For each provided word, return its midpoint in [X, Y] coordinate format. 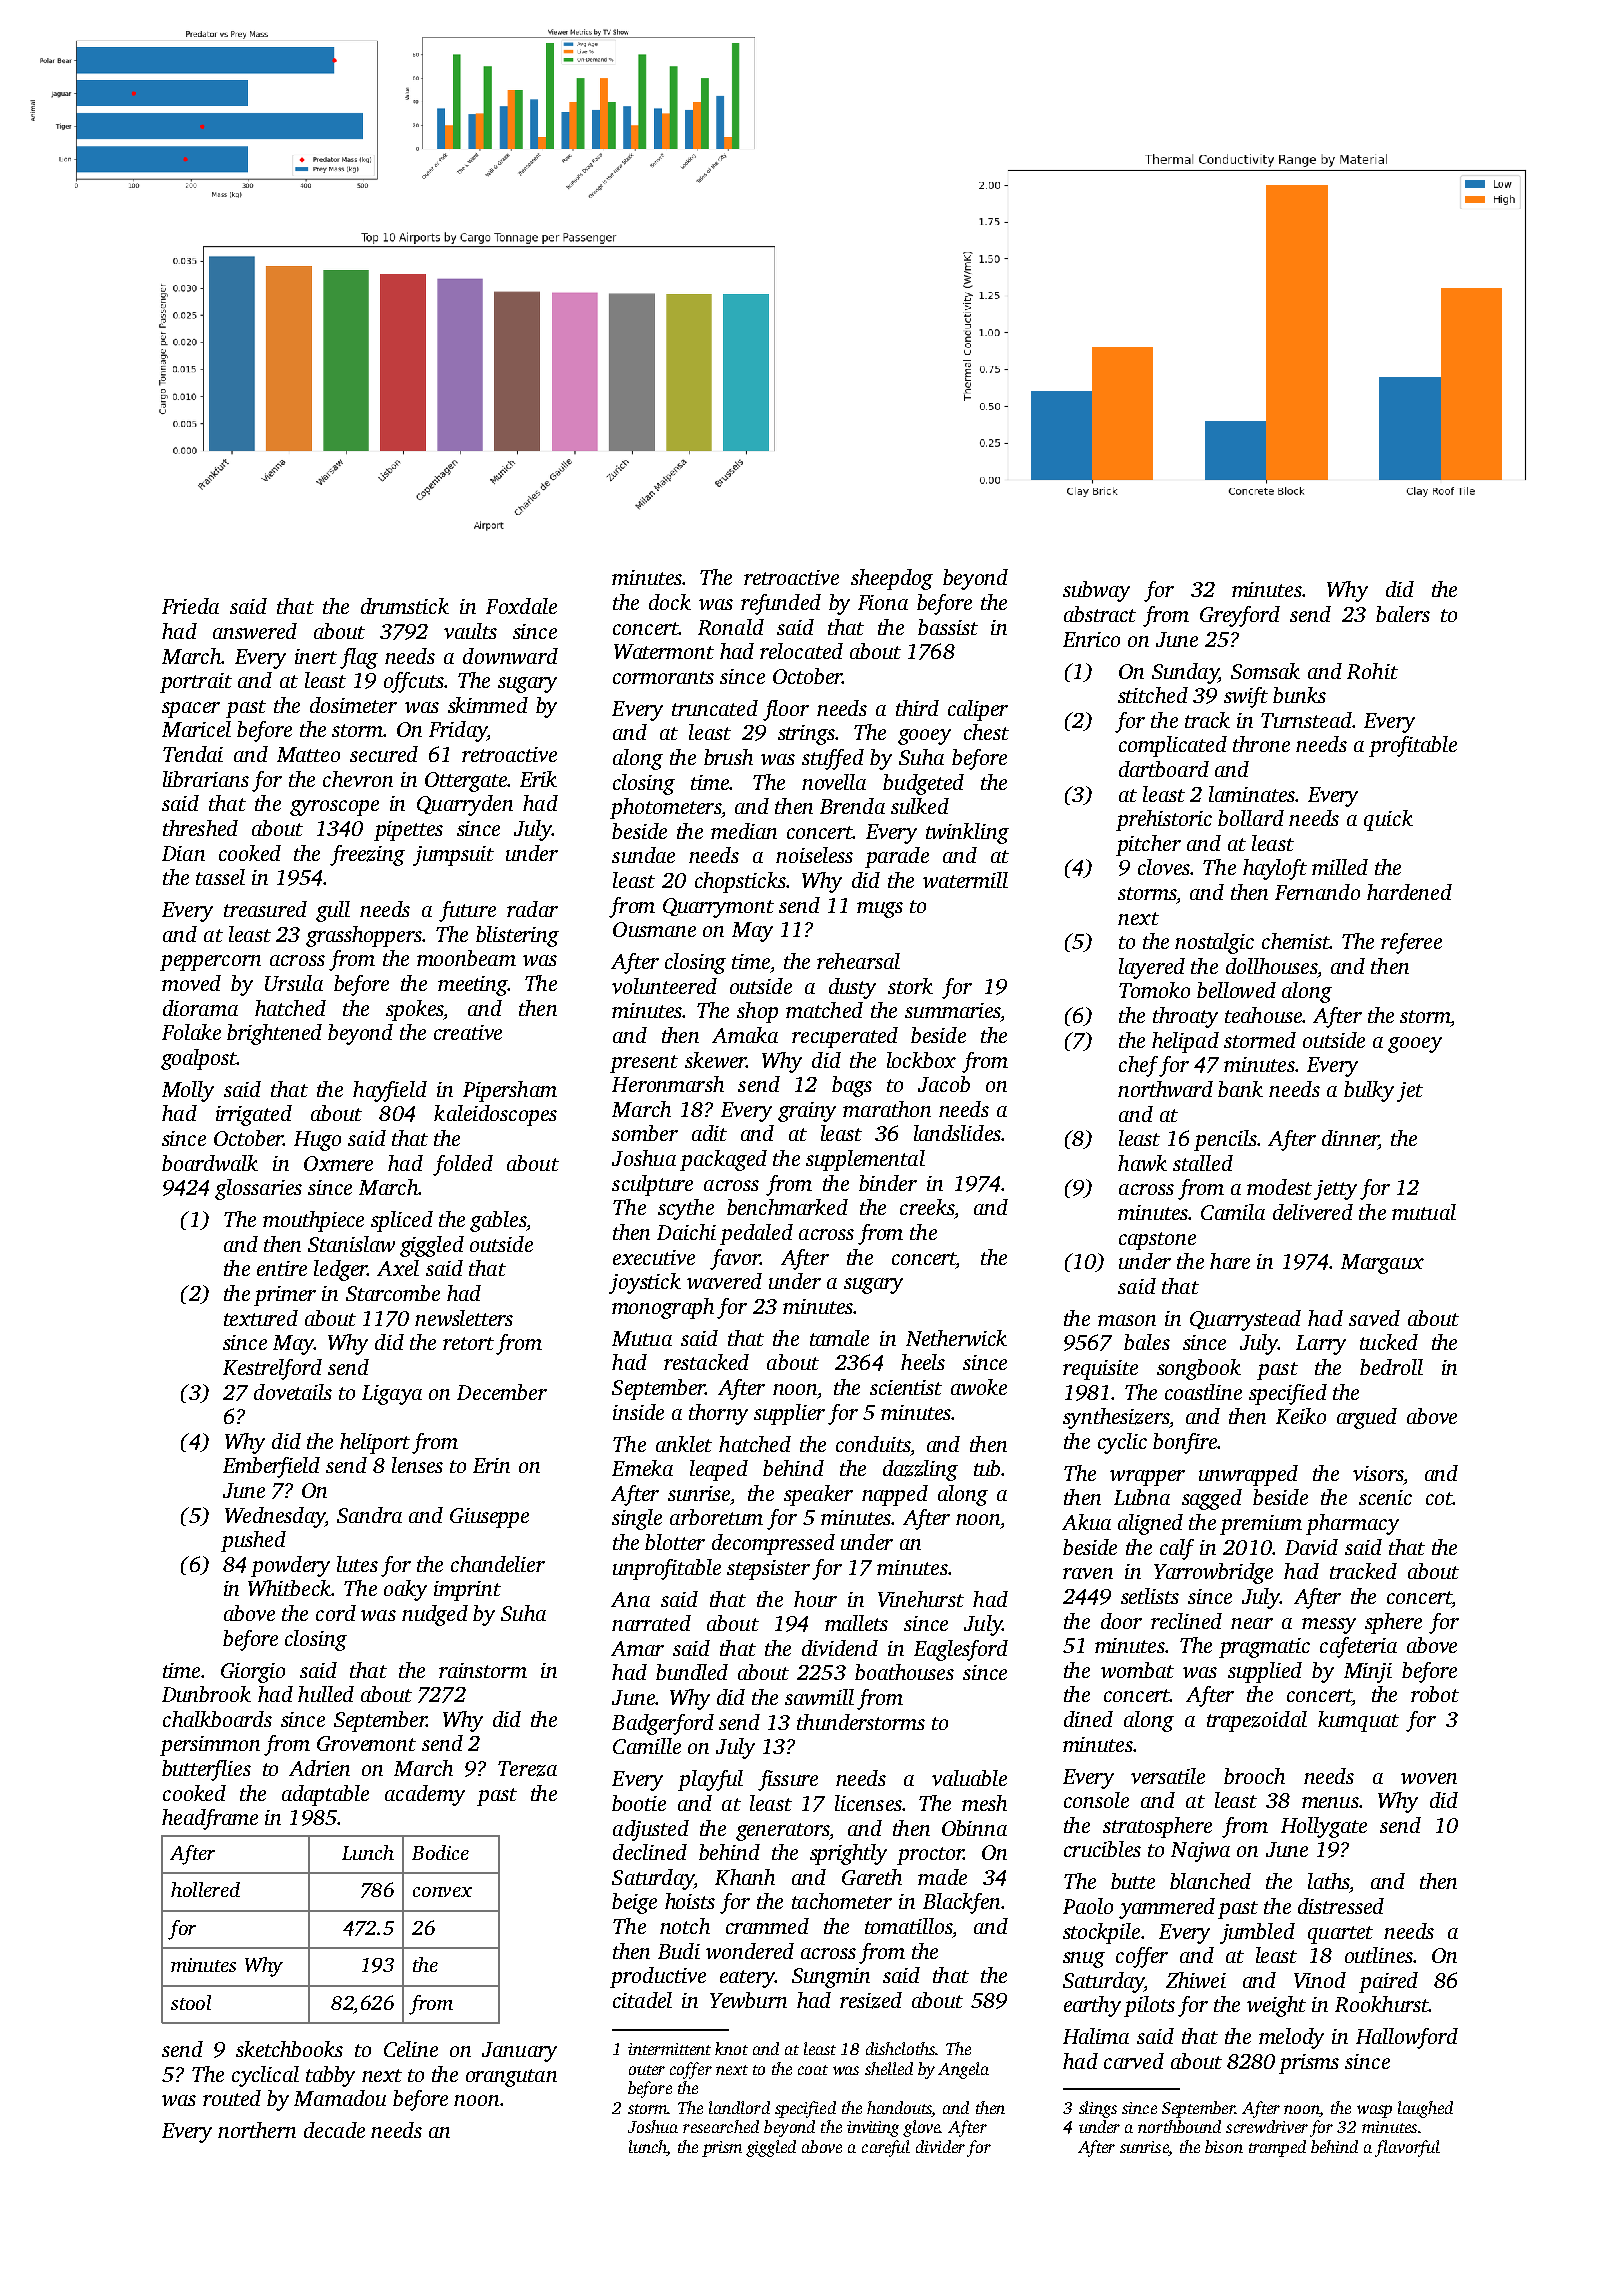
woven [1429, 1778]
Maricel [196, 729]
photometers [665, 808]
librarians [206, 779]
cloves [1164, 867]
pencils [1225, 1140]
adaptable [325, 1795]
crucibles [1102, 1849]
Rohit [1372, 671]
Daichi [686, 1232]
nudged [435, 1615]
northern [257, 2130]
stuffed [833, 759]
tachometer [842, 1901]
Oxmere [338, 1163]
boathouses [904, 1672]
